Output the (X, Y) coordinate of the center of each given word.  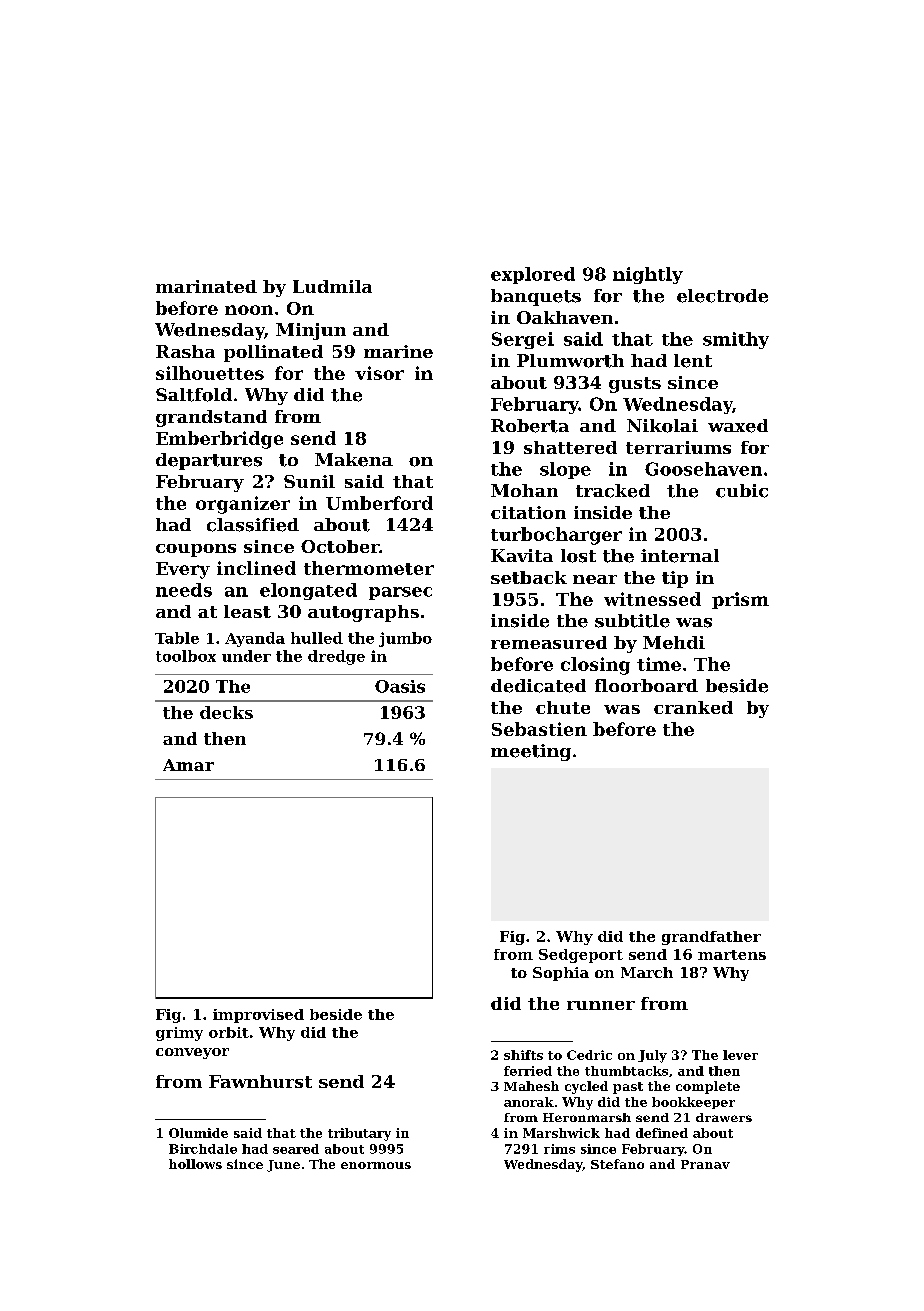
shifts (523, 1055)
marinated (206, 286)
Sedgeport (581, 956)
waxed (738, 426)
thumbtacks (626, 1071)
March (647, 972)
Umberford (379, 503)
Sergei (523, 340)
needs (184, 590)
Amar (188, 765)
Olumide (198, 1133)
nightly (648, 275)
